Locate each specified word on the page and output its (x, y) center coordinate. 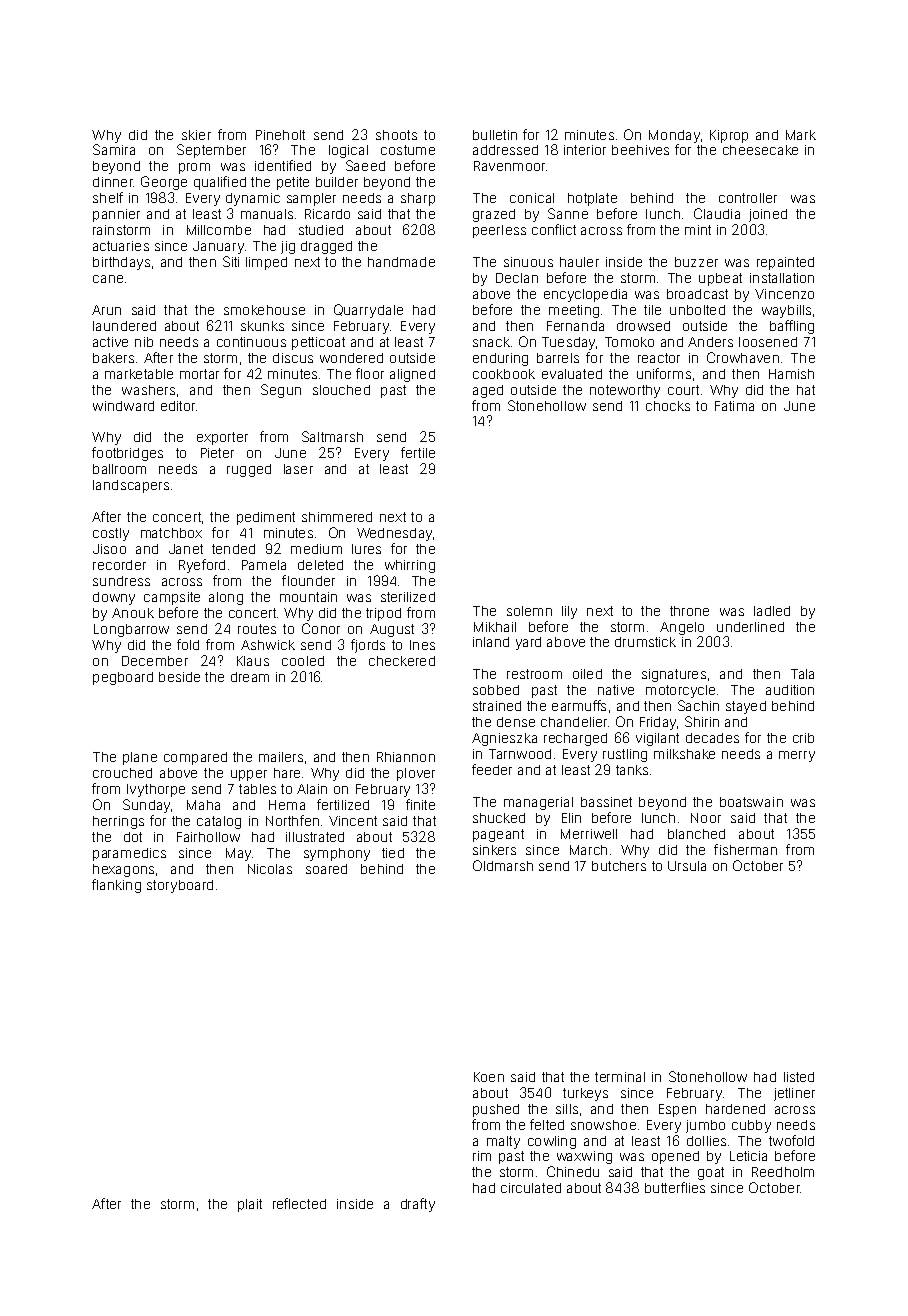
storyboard (180, 886)
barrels (558, 358)
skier (196, 135)
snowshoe (603, 1125)
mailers (281, 757)
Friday (658, 723)
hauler (579, 262)
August (392, 630)
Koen (489, 1077)
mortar (199, 374)
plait (250, 1205)
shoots (396, 135)
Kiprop (729, 136)
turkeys (585, 1094)
